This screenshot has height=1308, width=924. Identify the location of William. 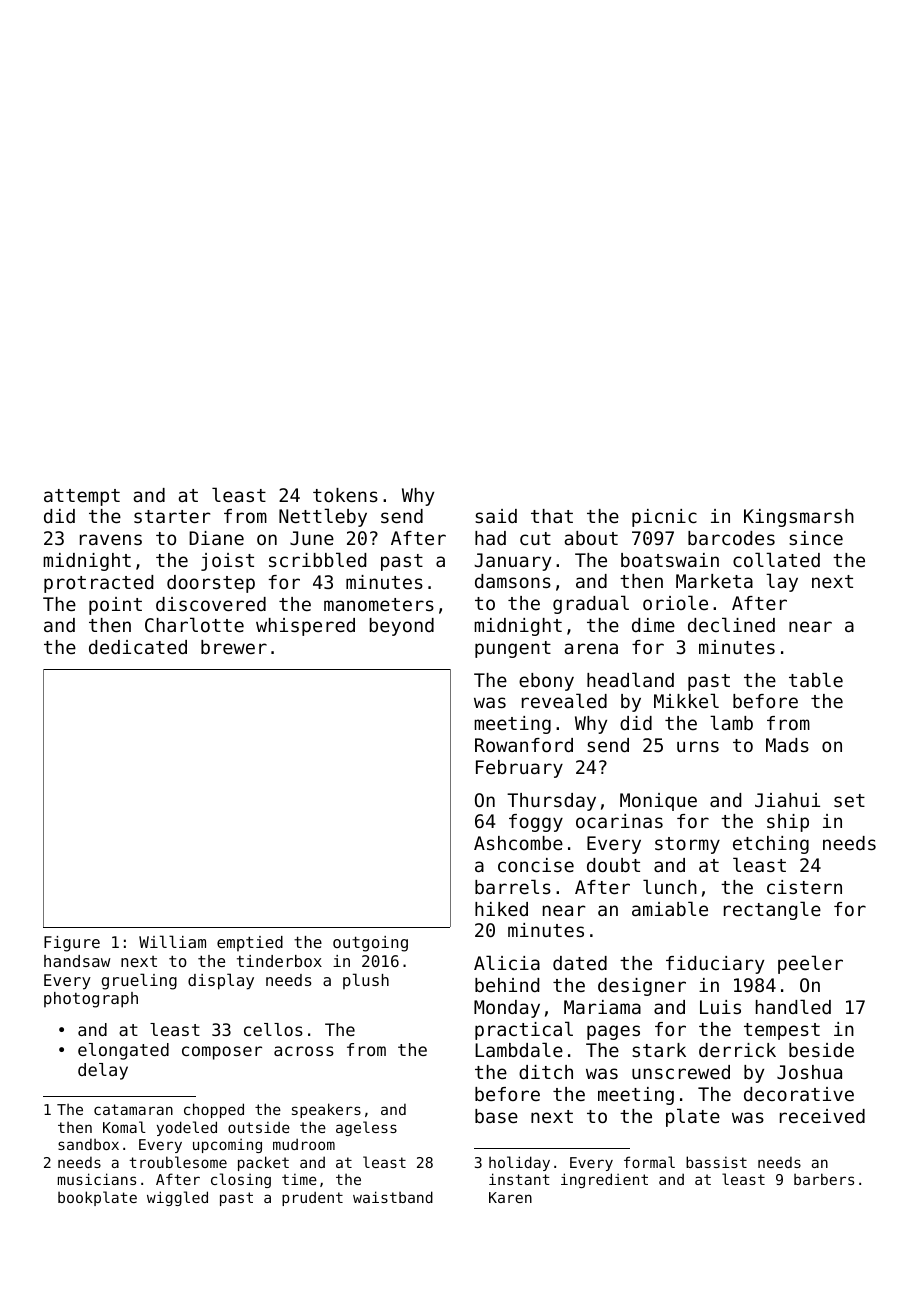
(172, 941).
